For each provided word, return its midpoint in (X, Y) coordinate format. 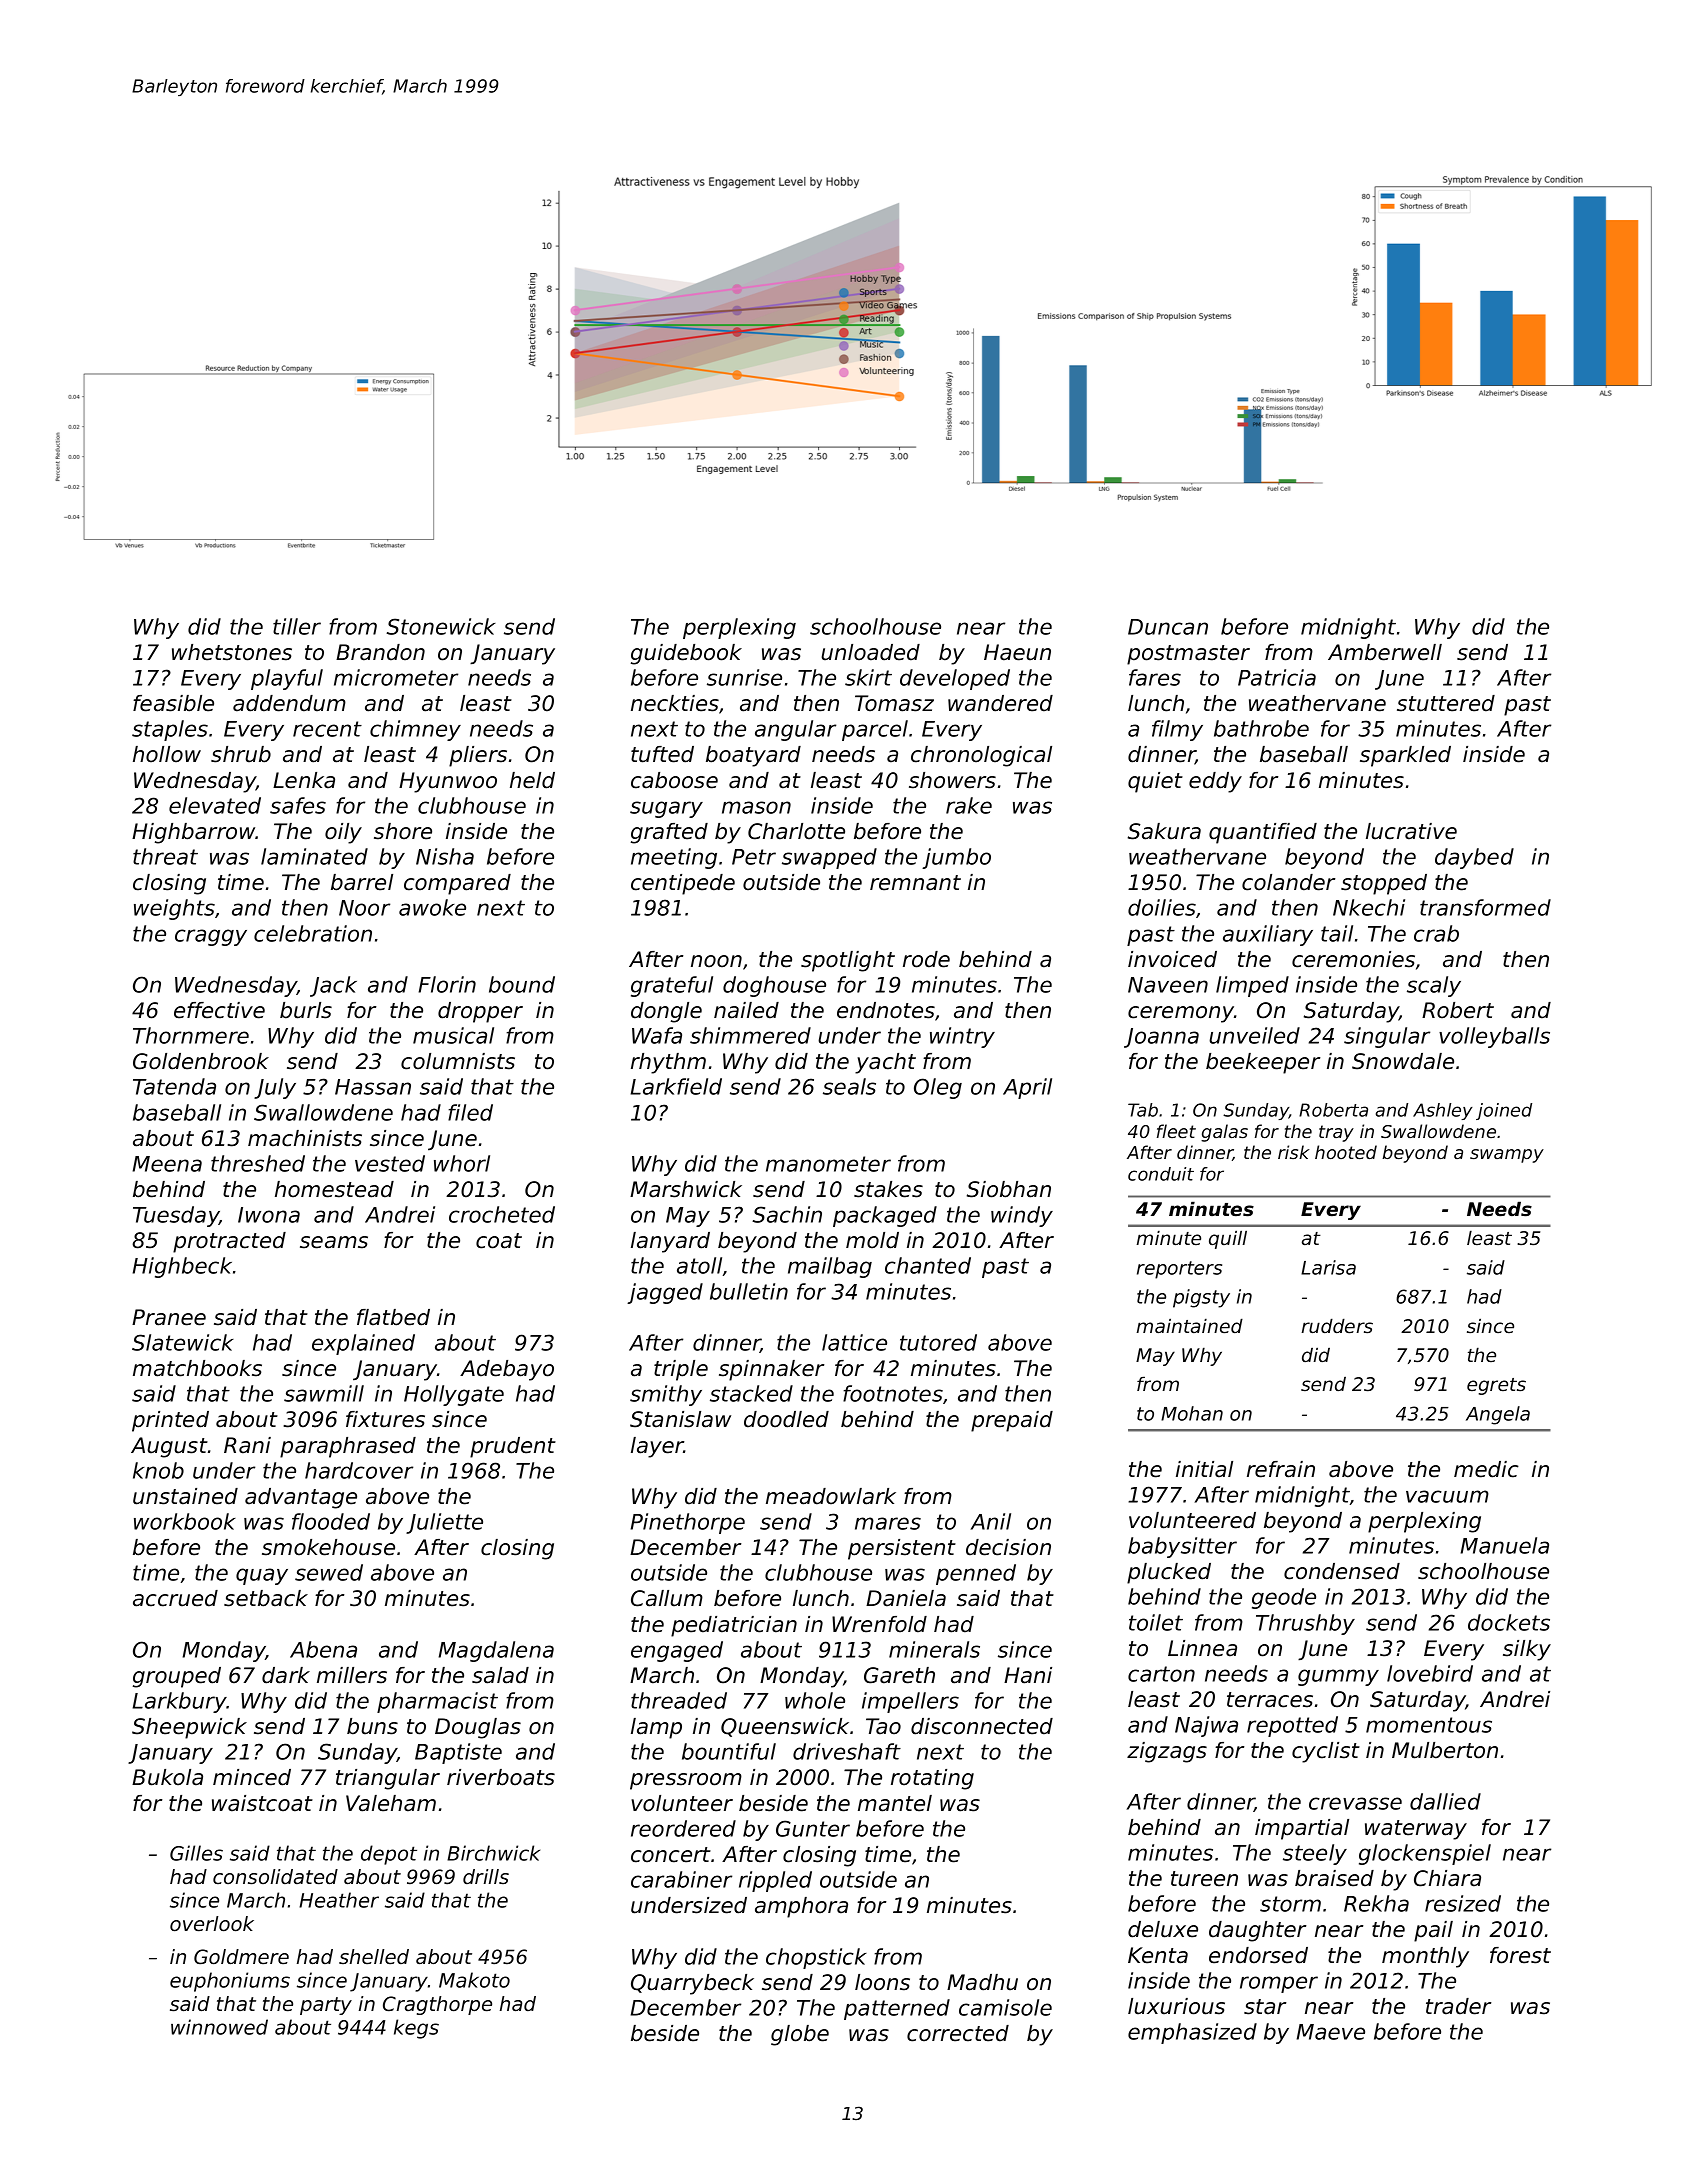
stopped (1384, 884)
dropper (480, 1012)
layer (657, 1447)
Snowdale (1403, 1061)
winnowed (219, 2027)
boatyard (753, 756)
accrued (175, 1598)
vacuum (1447, 1496)
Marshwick (686, 1189)
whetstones (232, 652)
